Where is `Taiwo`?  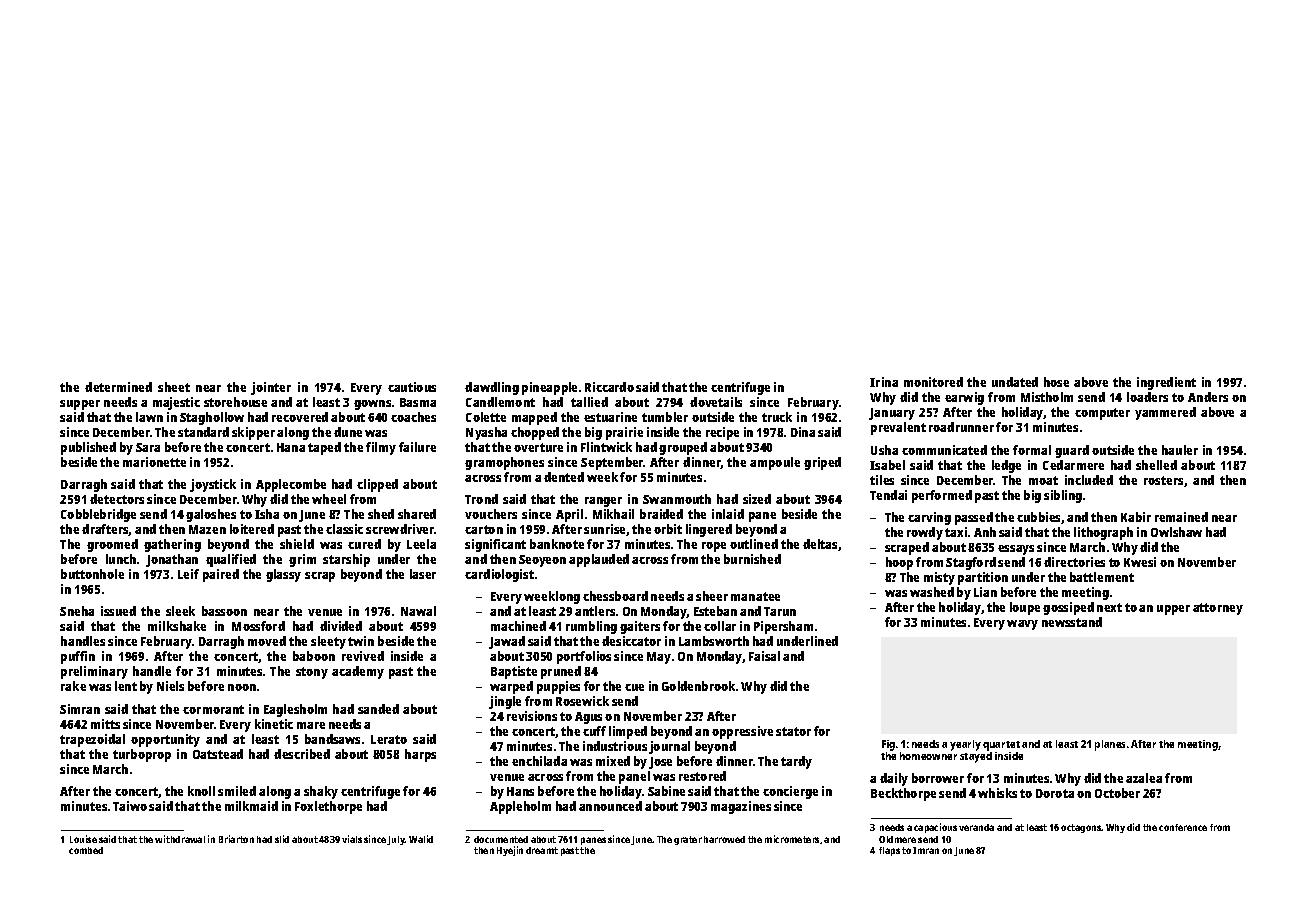
Taiwo is located at coordinates (130, 806).
